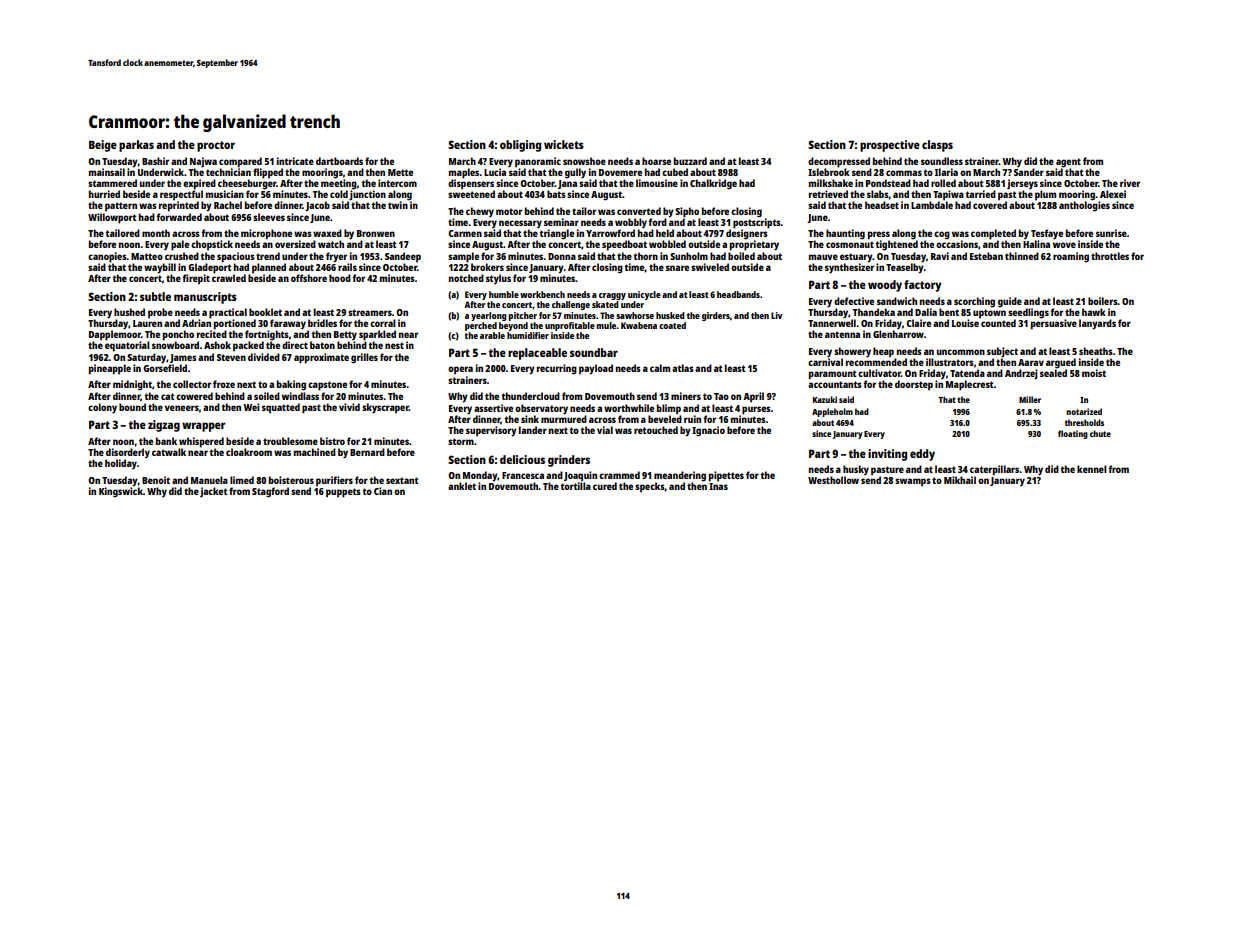  Describe the element at coordinates (542, 294) in the image. I see `workbench` at that location.
